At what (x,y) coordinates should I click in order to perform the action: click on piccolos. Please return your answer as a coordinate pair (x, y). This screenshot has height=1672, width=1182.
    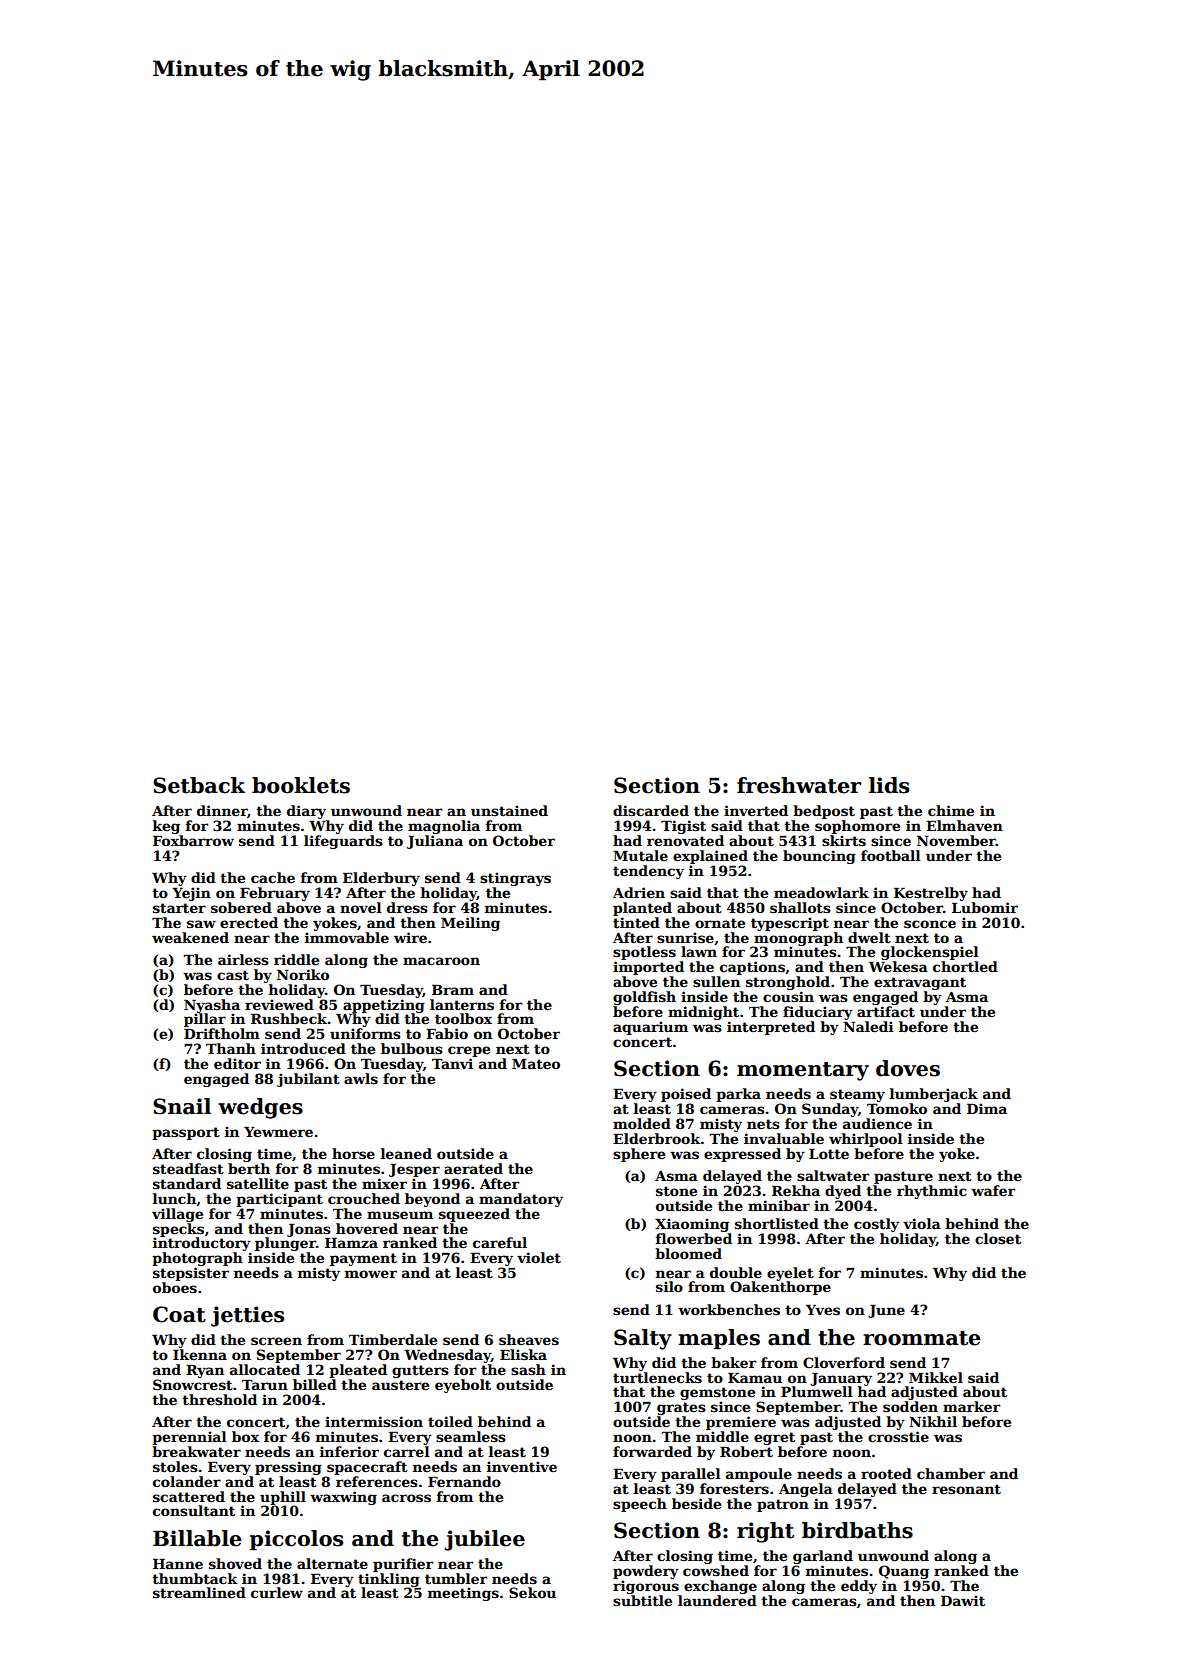
    Looking at the image, I should click on (296, 1540).
